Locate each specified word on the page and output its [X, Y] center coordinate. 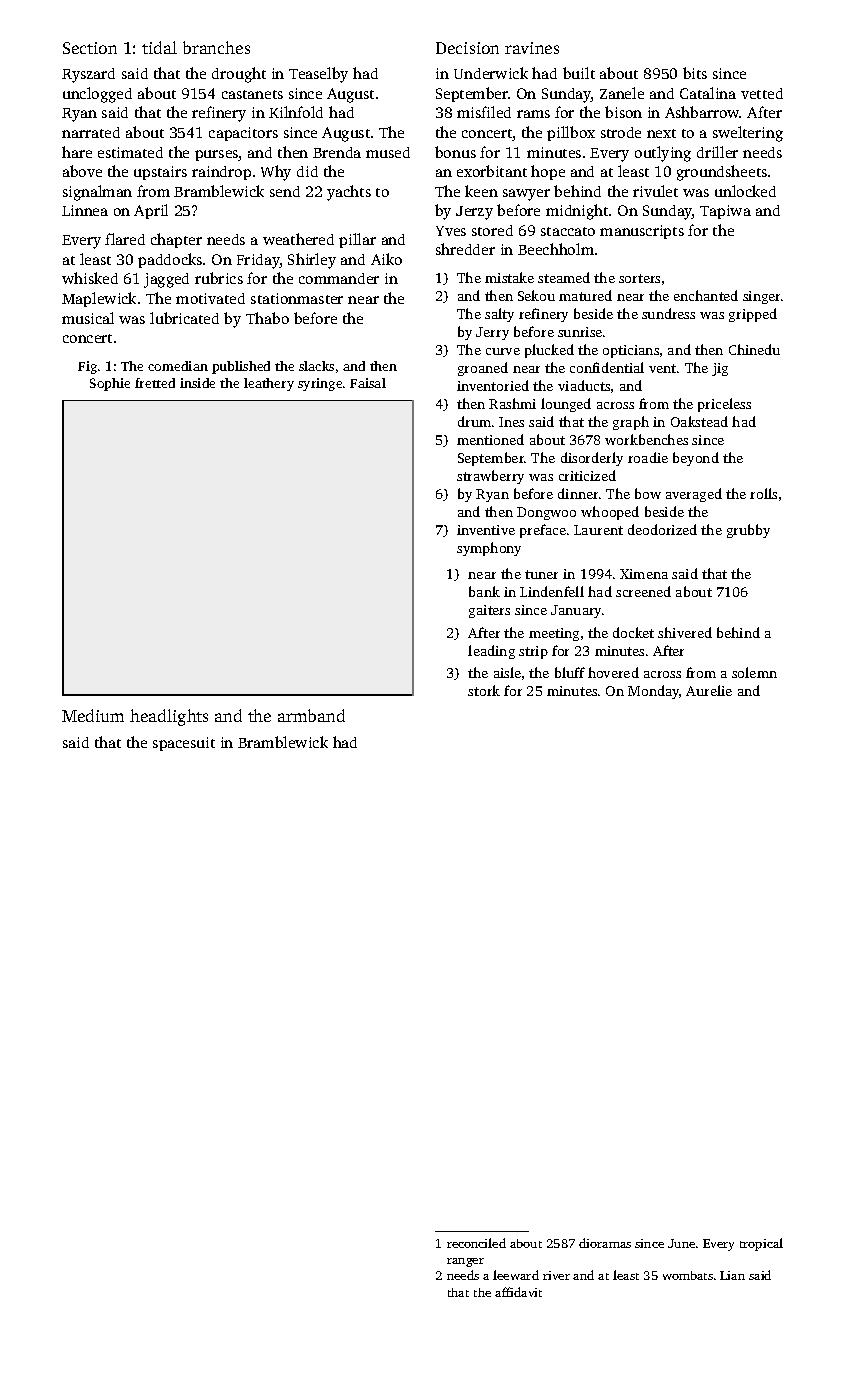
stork [484, 690]
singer [762, 297]
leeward [516, 1275]
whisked [90, 278]
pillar [357, 240]
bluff [570, 672]
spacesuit [184, 744]
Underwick [491, 73]
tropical [761, 1244]
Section [90, 48]
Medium [93, 715]
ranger [465, 1262]
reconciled [476, 1243]
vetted [762, 93]
